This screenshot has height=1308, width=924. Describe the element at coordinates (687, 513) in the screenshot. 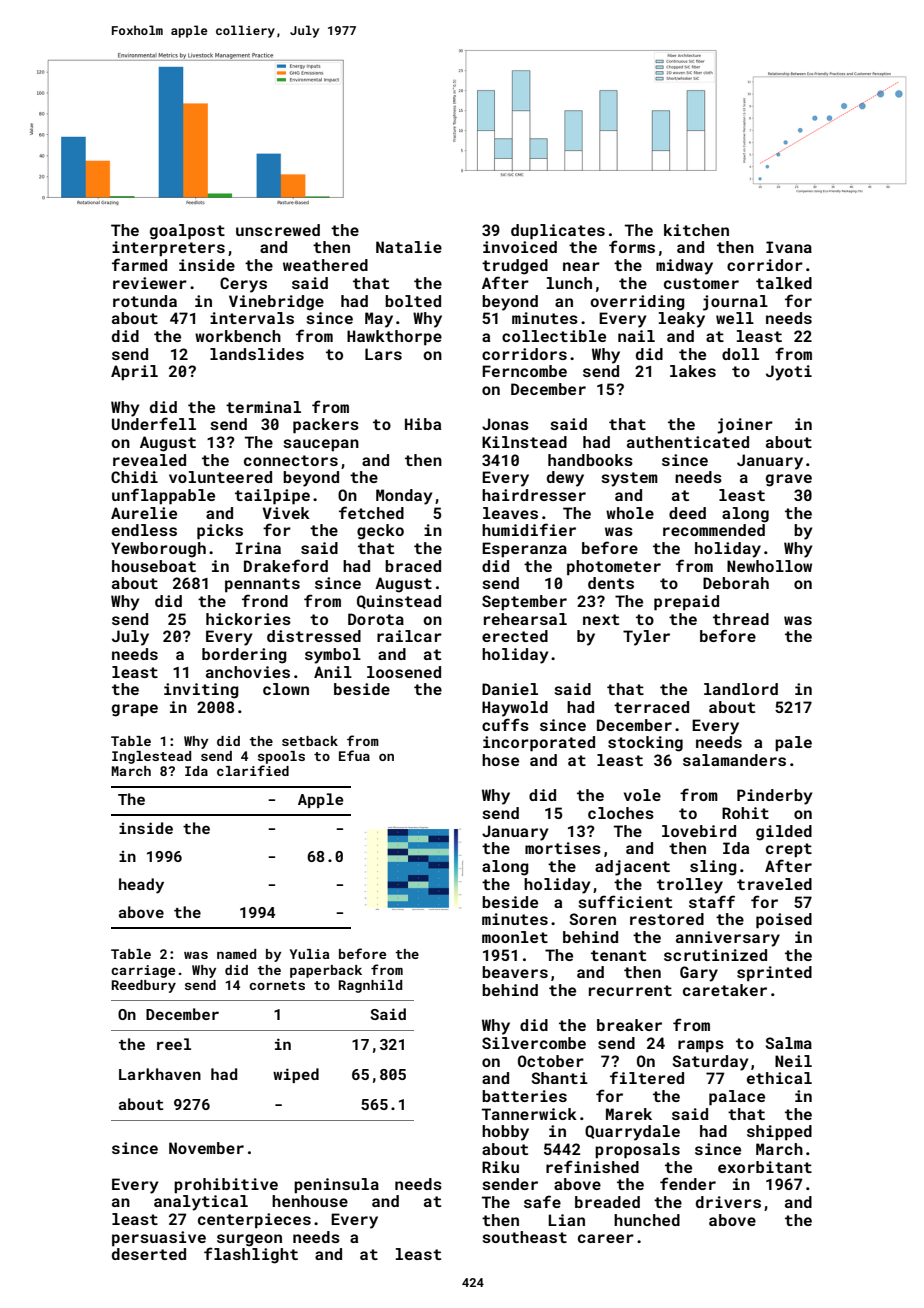

I see `deed` at that location.
